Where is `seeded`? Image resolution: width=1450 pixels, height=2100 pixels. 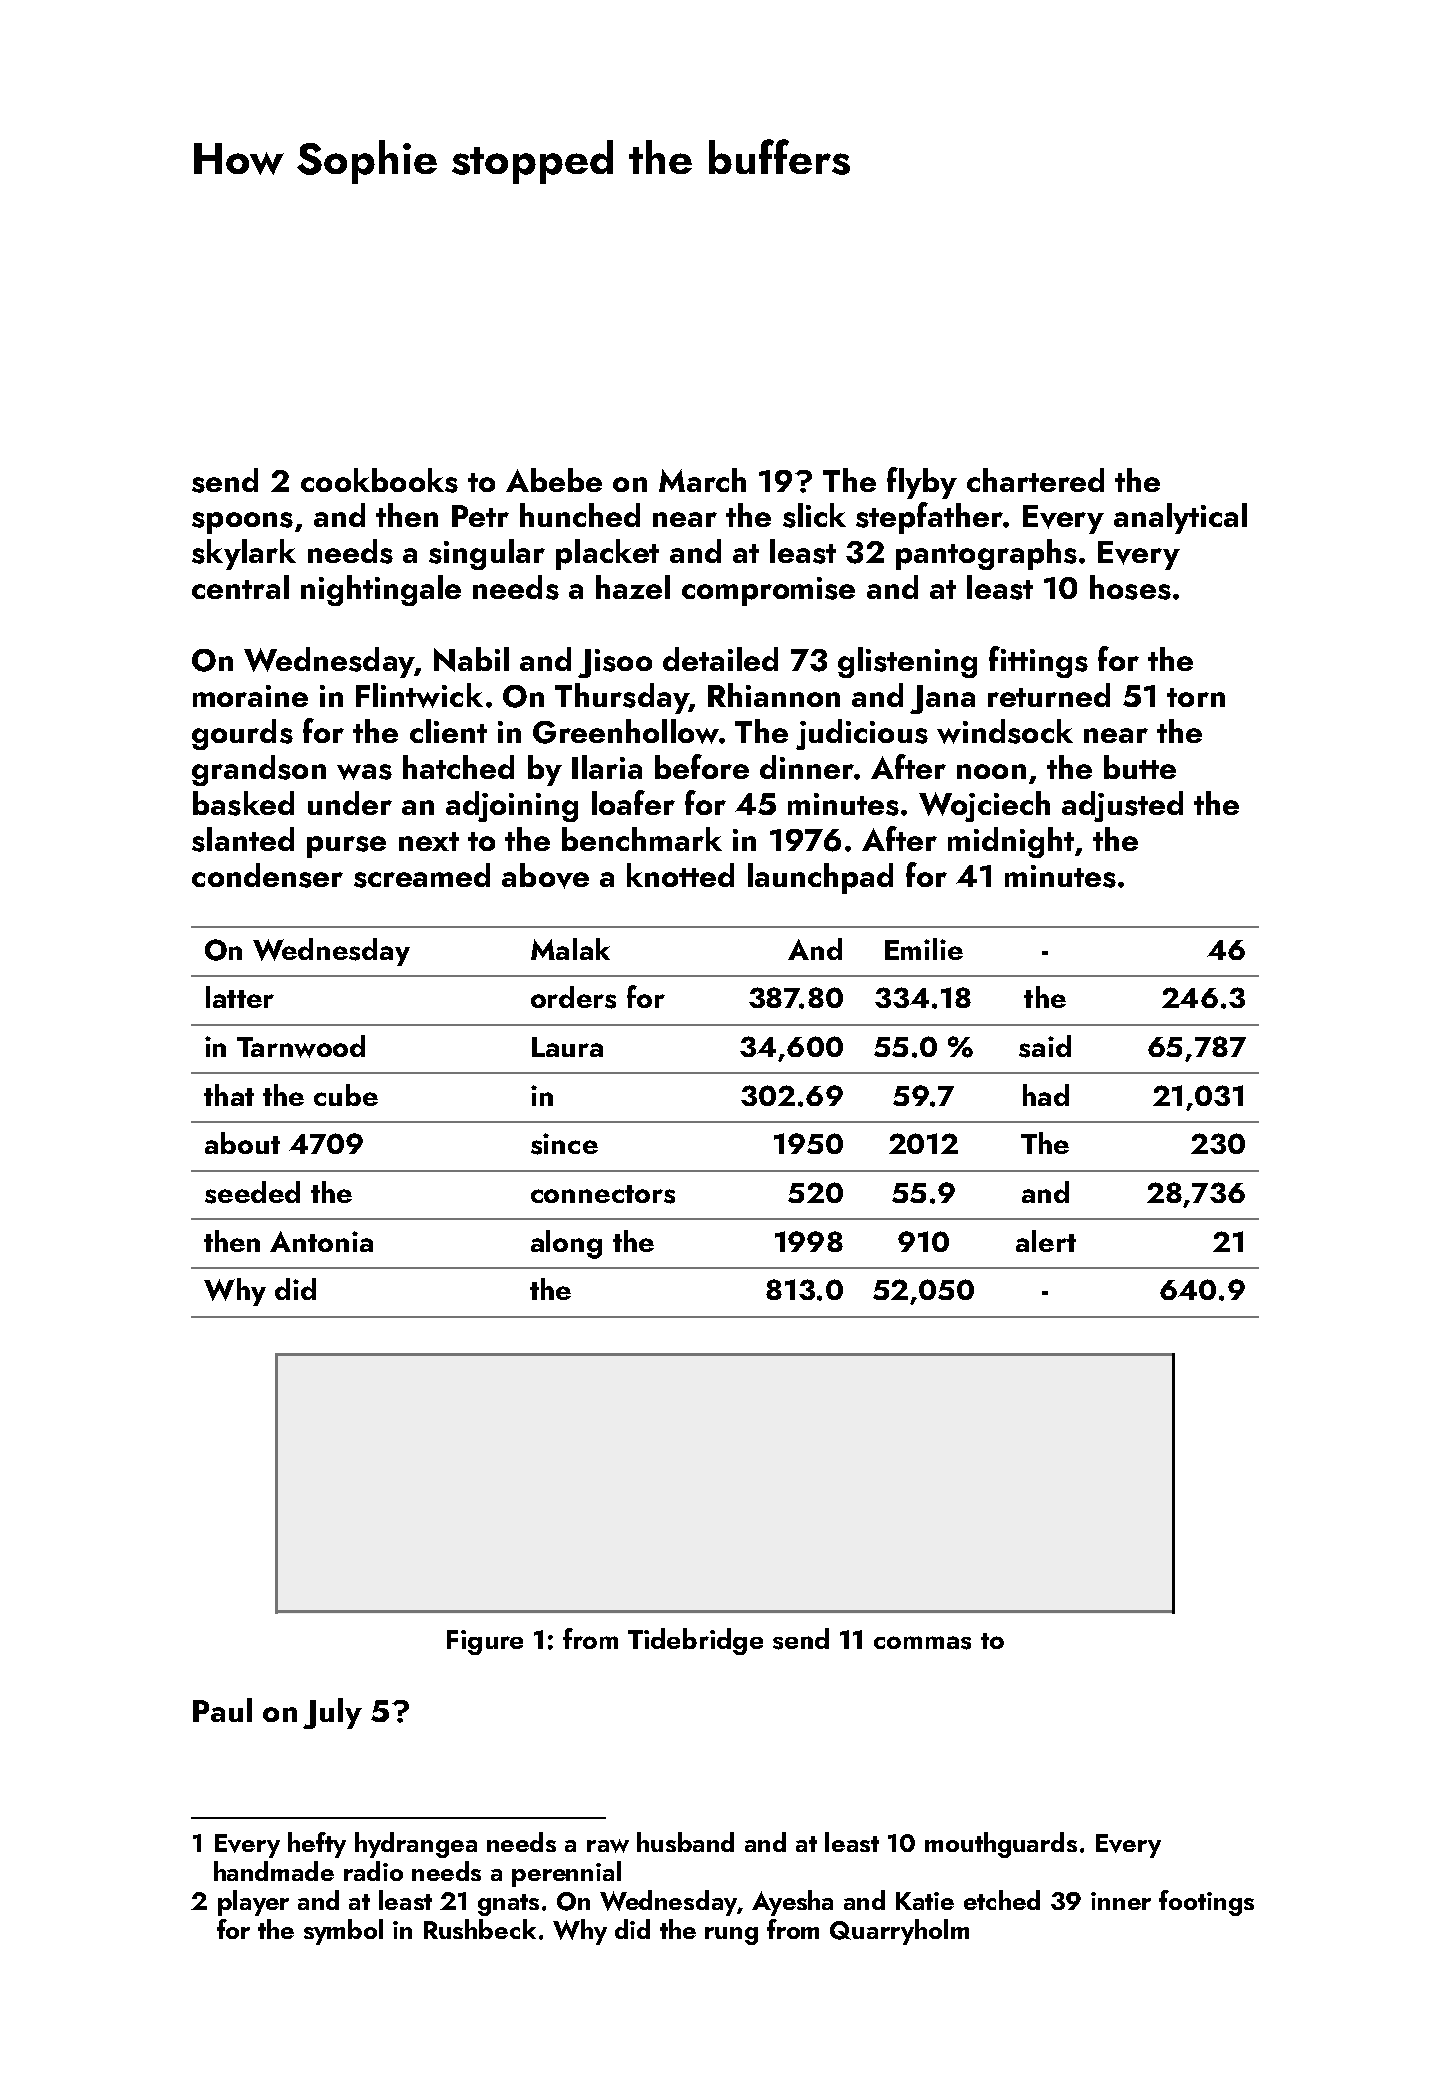
seeded is located at coordinates (252, 1192).
